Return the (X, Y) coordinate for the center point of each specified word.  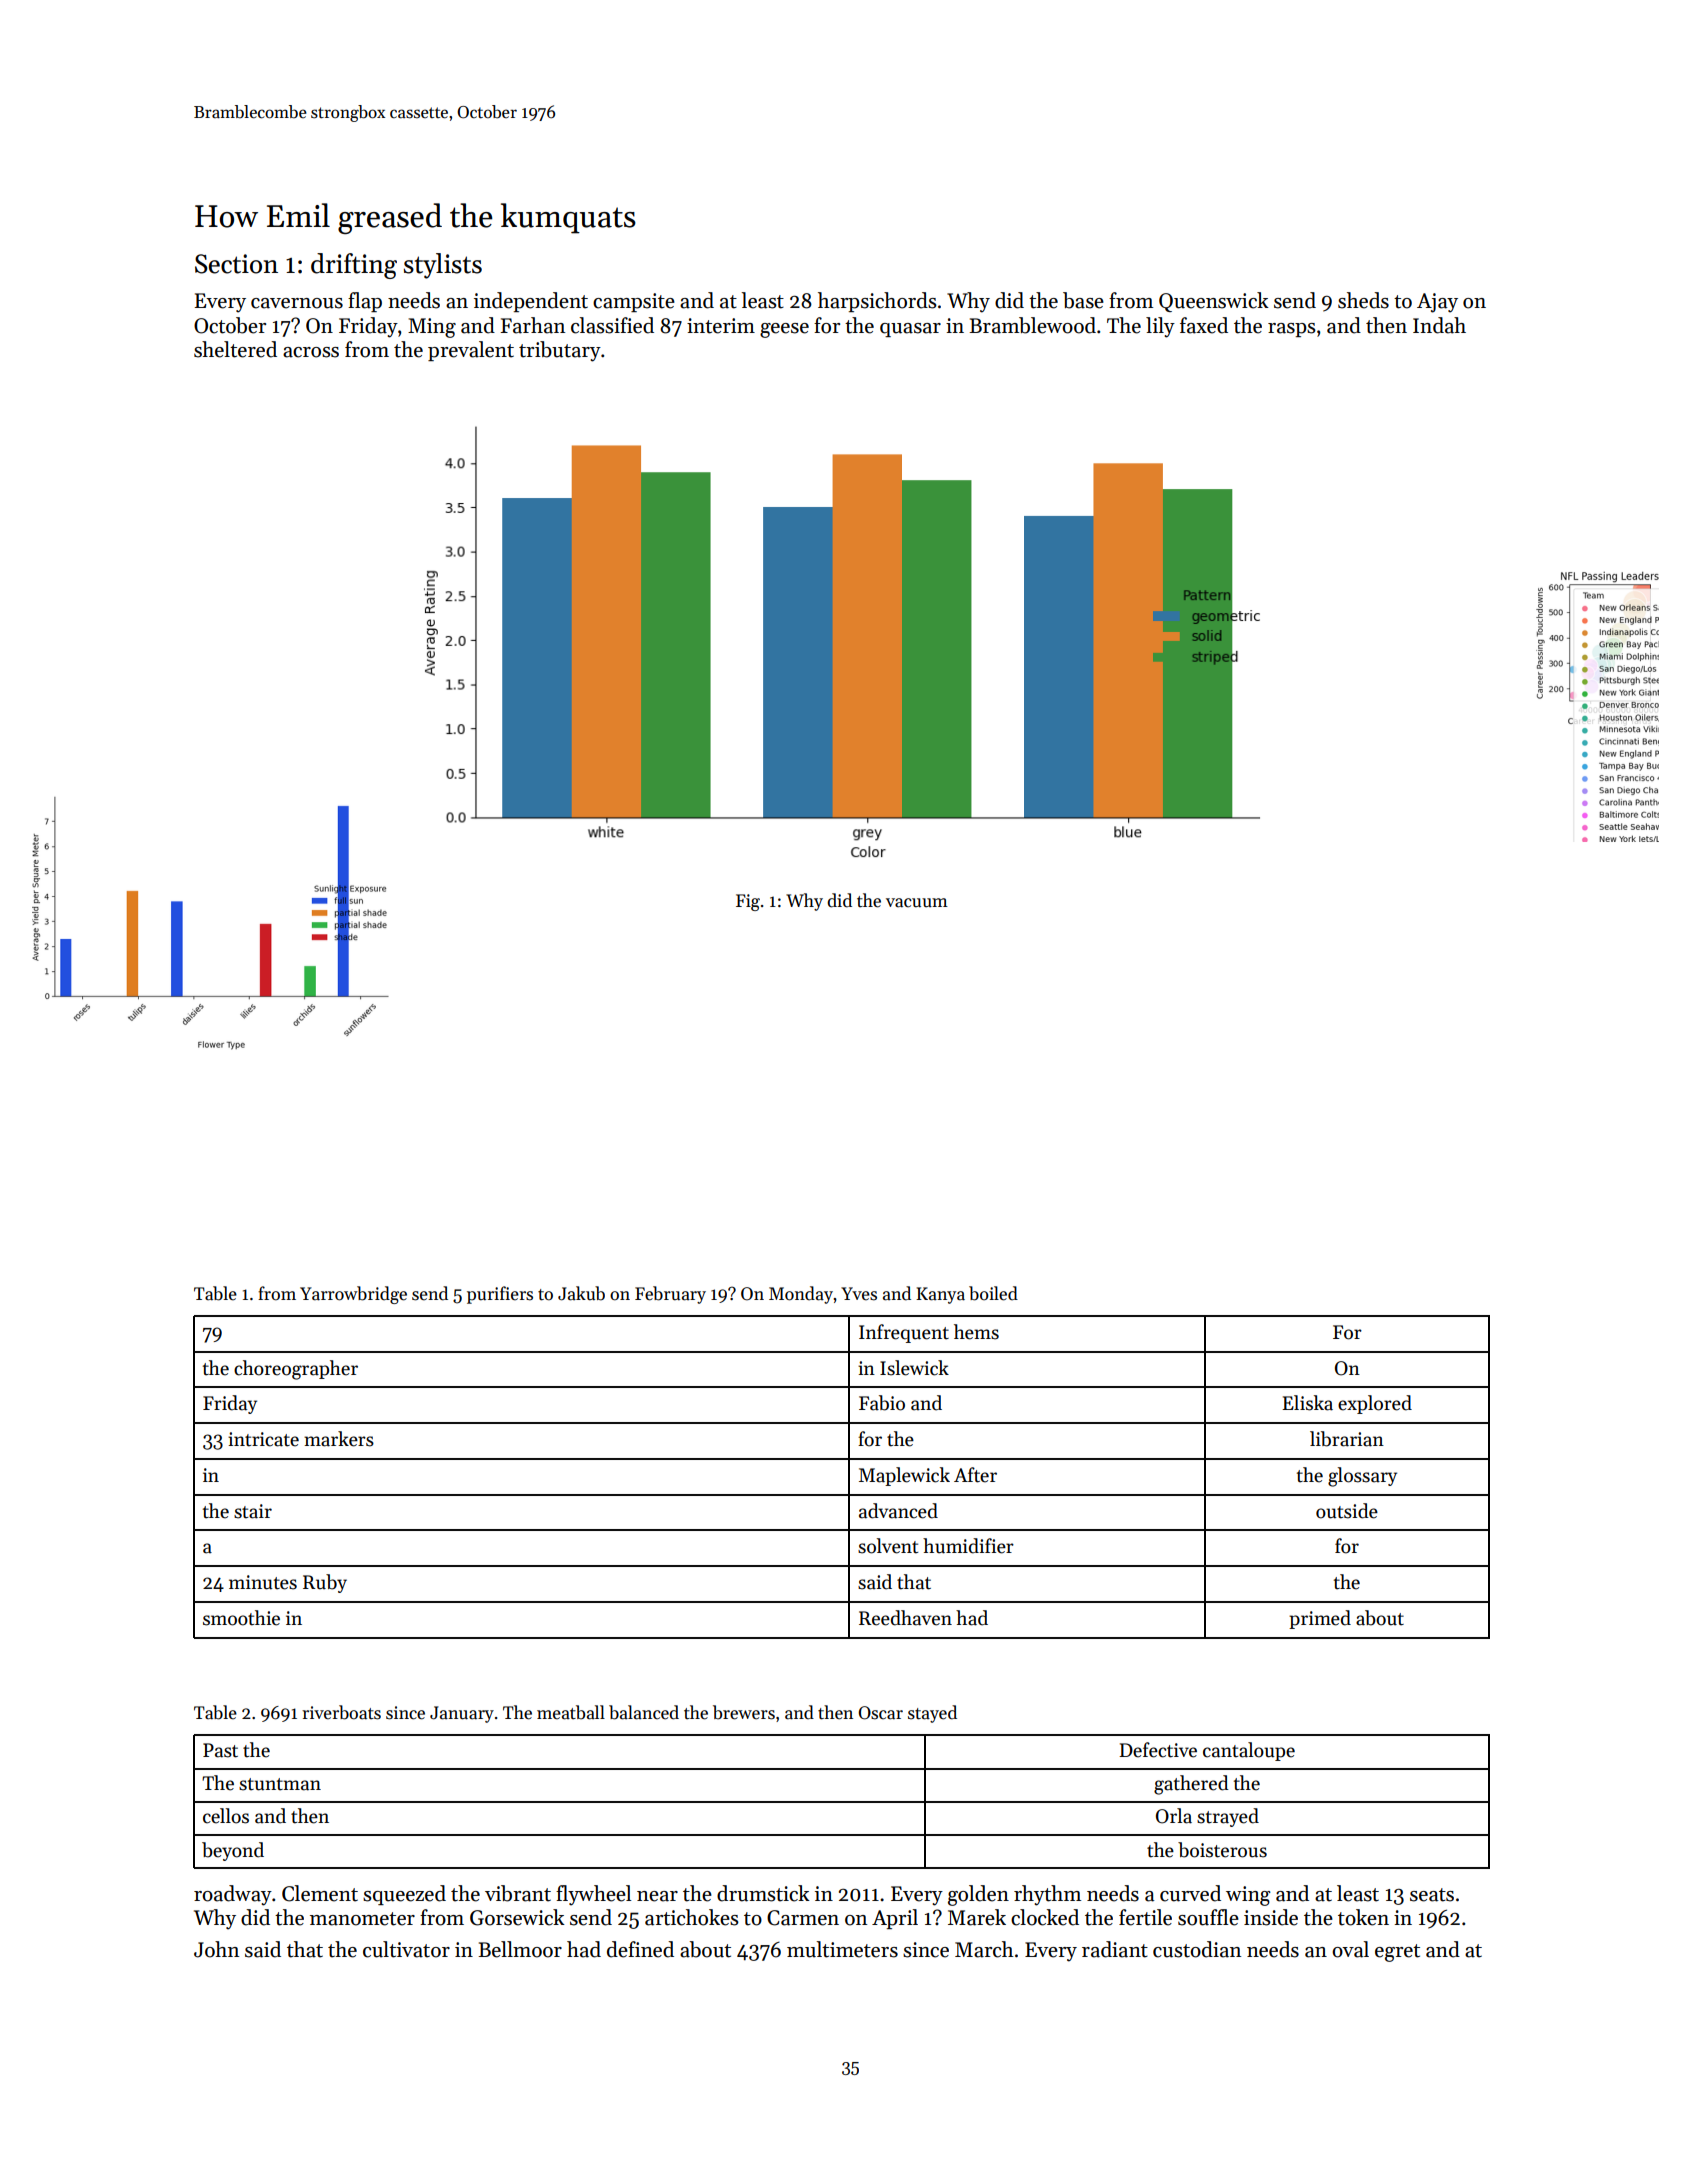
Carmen (803, 1918)
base (1083, 300)
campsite (634, 302)
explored (1375, 1404)
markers (339, 1439)
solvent (888, 1546)
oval (1350, 1949)
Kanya (940, 1295)
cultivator (406, 1949)
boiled (993, 1293)
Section (236, 264)
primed (1320, 1619)
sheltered (235, 349)
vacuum (917, 903)
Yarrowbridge (353, 1295)
